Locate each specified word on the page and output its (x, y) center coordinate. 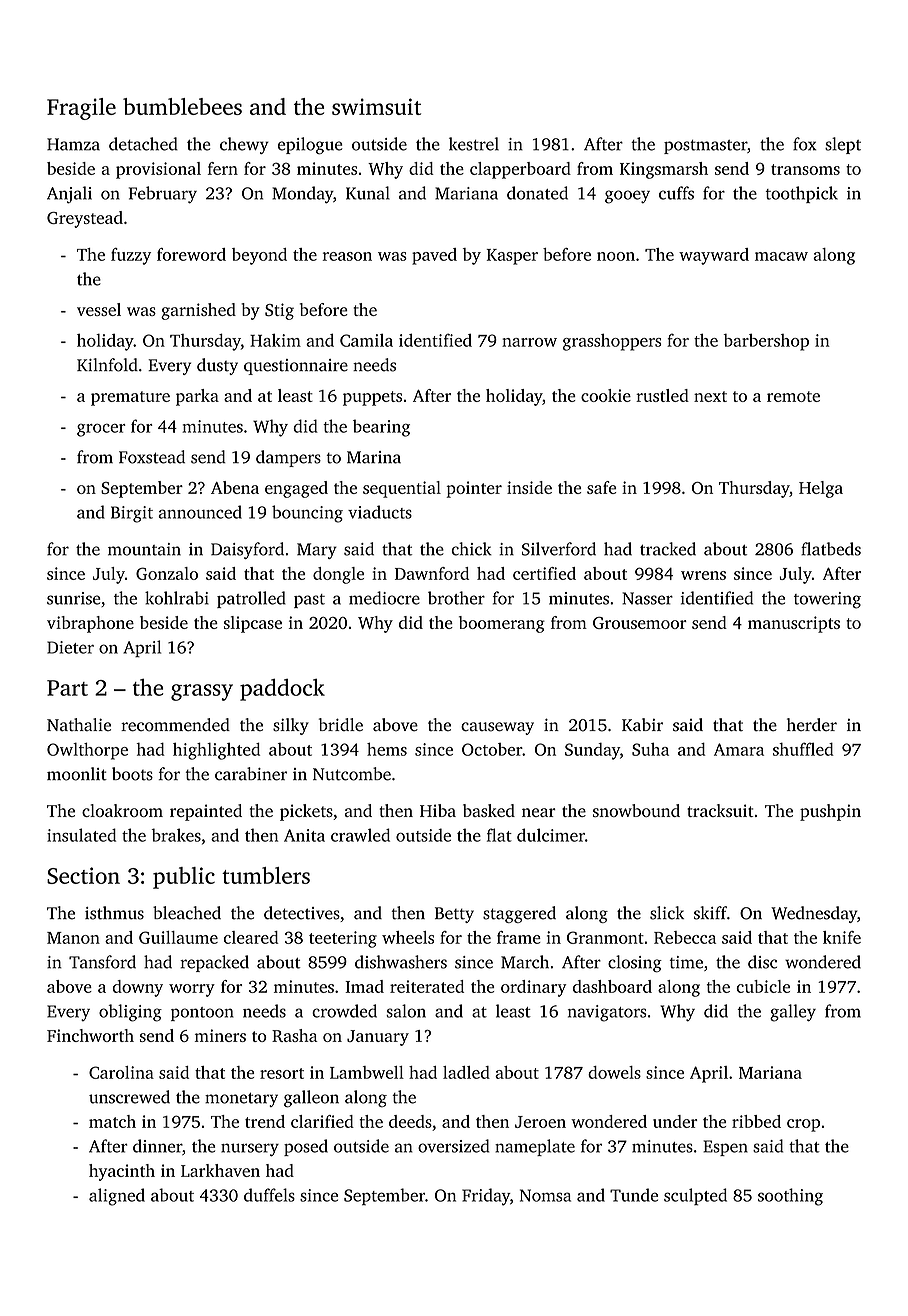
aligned (117, 1197)
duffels (269, 1195)
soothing (790, 1197)
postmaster (705, 147)
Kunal (368, 193)
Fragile (81, 109)
